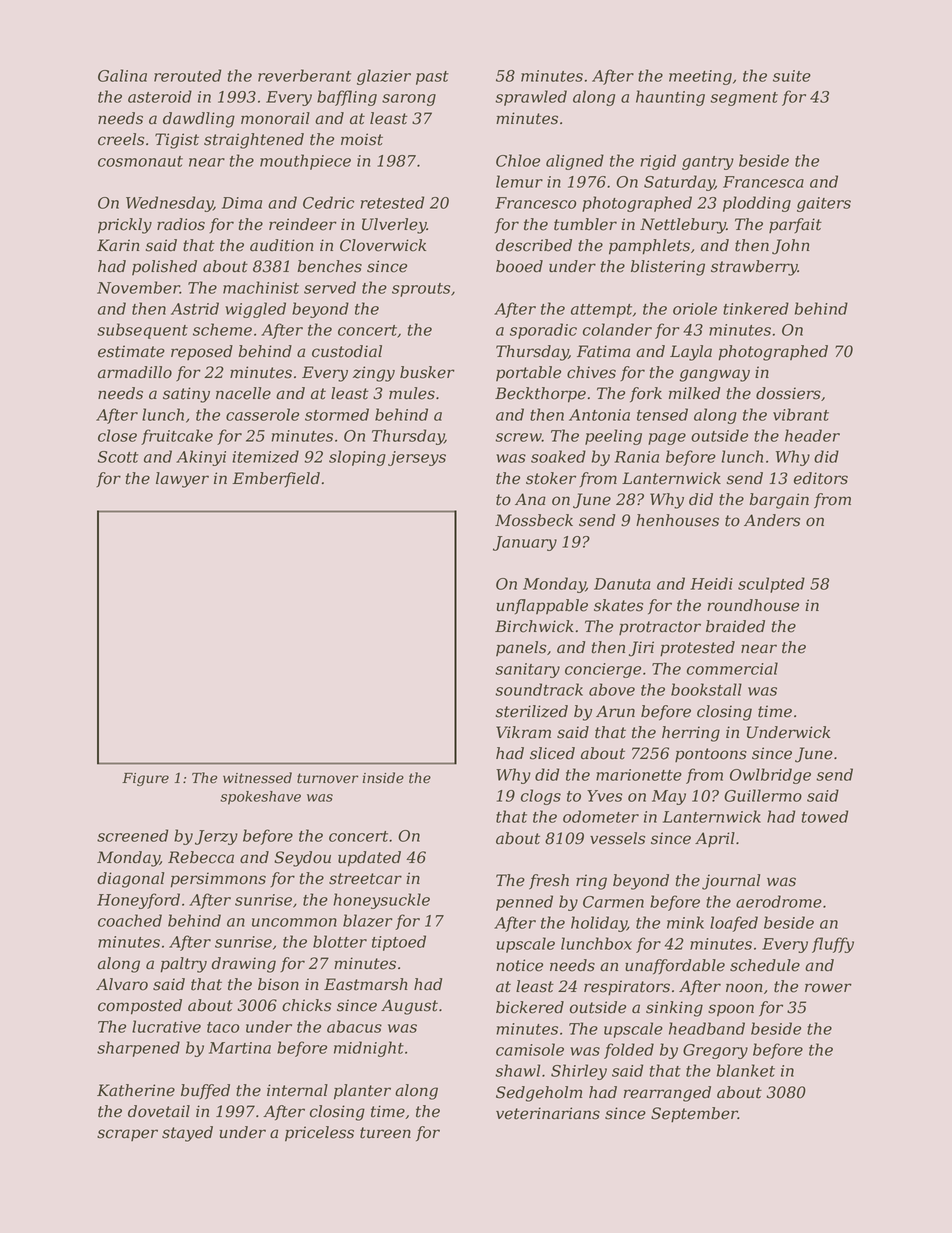 The image size is (952, 1233). What do you see at coordinates (369, 859) in the document?
I see `updated` at bounding box center [369, 859].
